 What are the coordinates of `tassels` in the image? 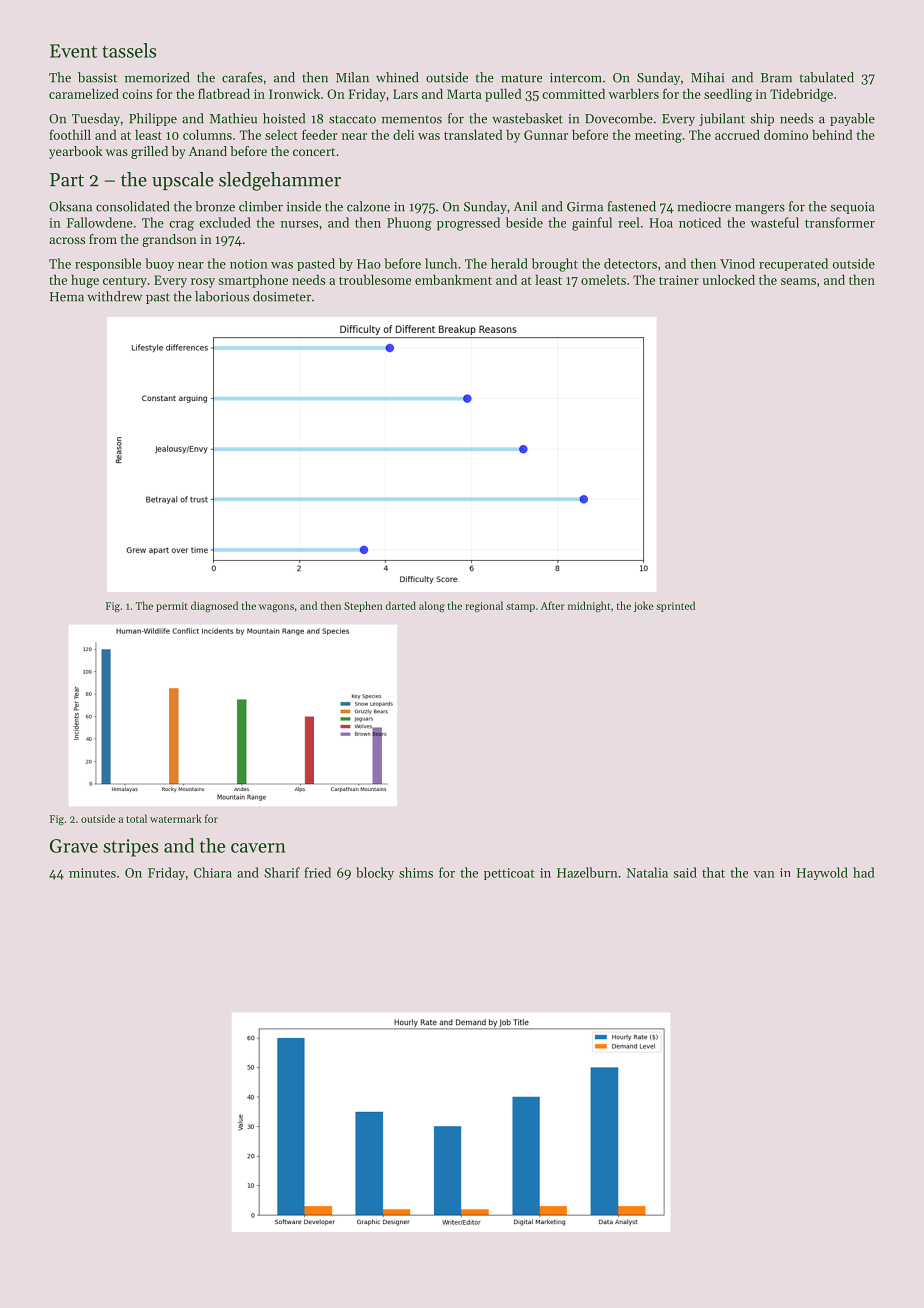 It's located at (129, 50).
